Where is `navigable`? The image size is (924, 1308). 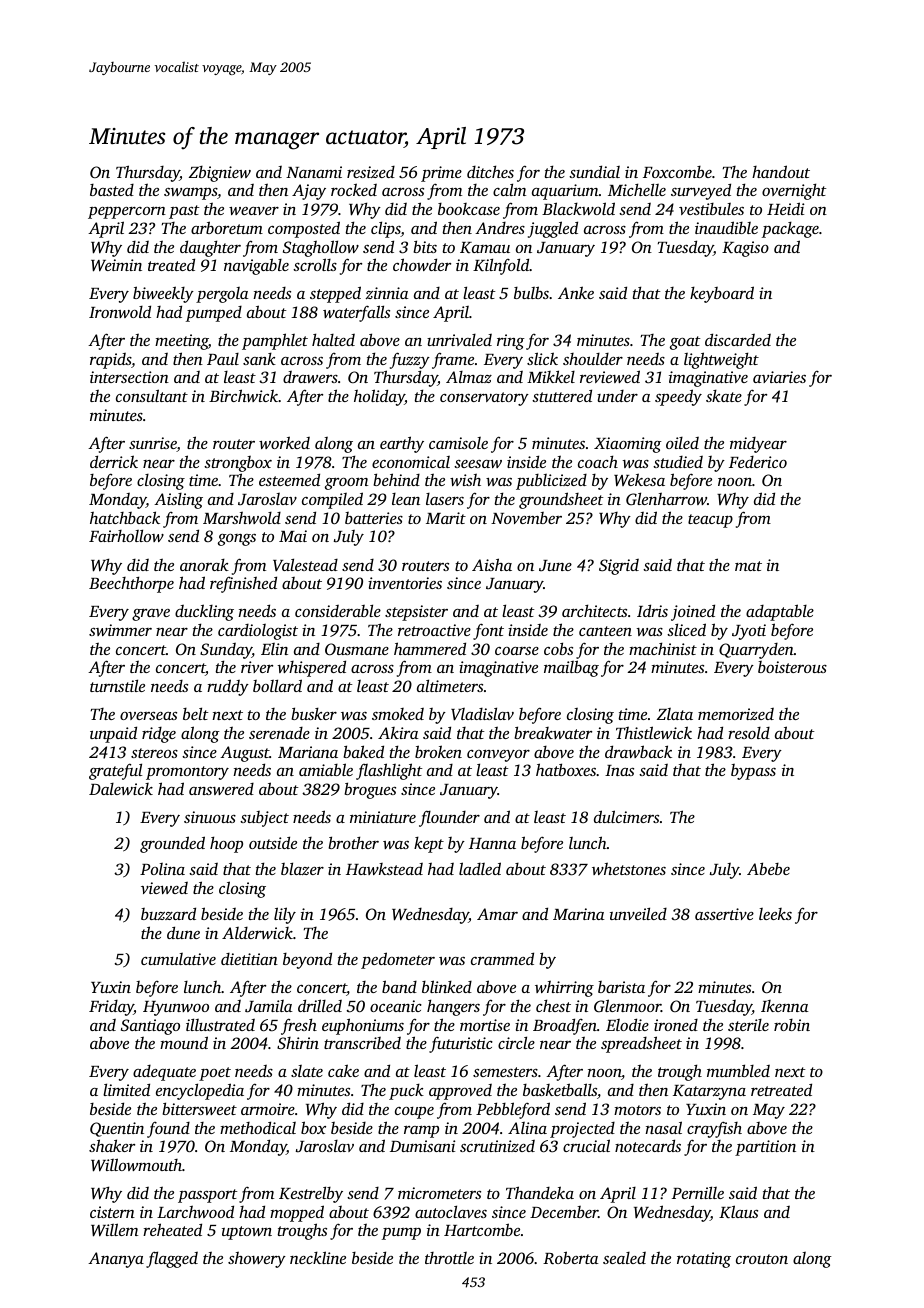 navigable is located at coordinates (256, 266).
